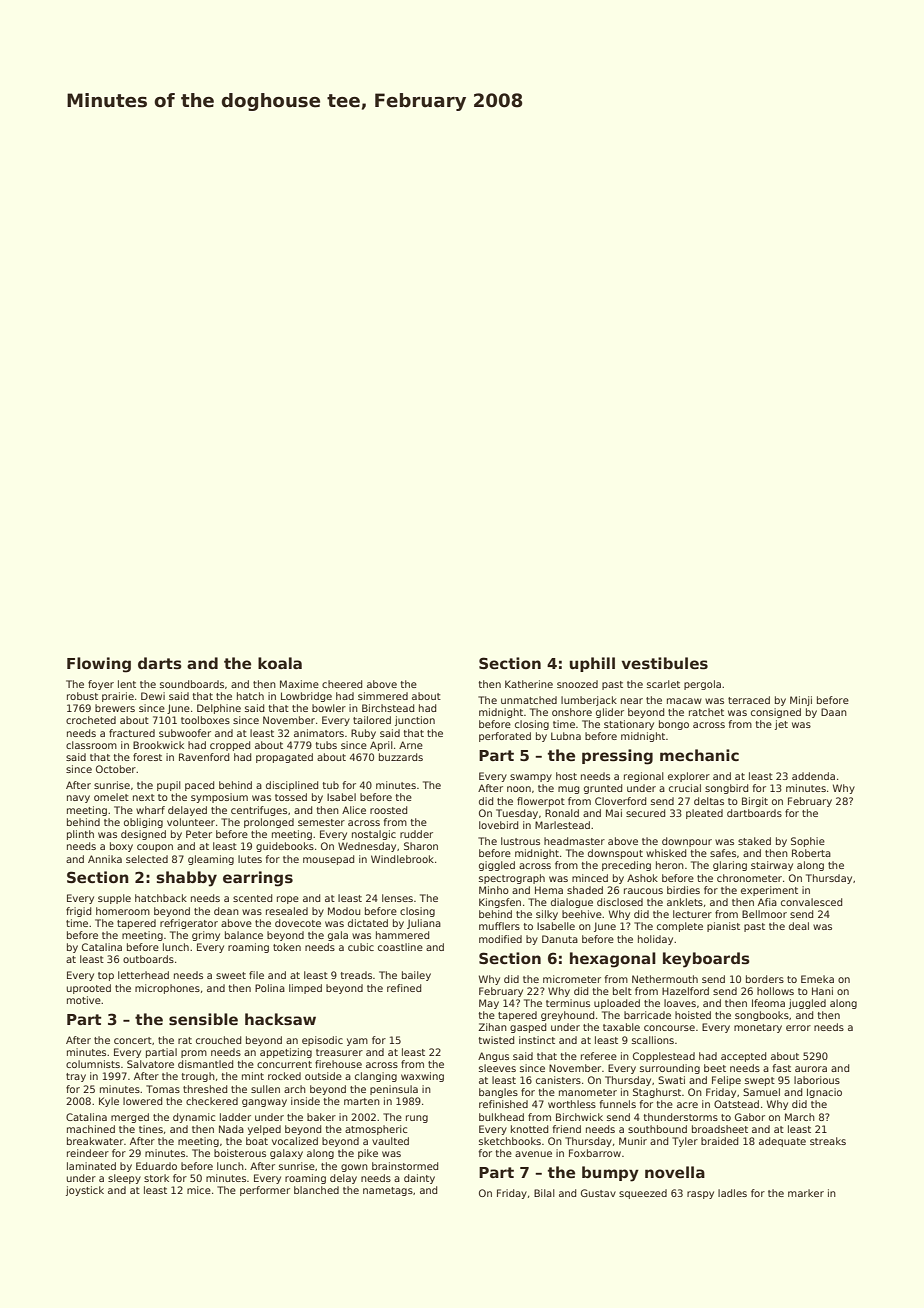 Image resolution: width=924 pixels, height=1308 pixels. Describe the element at coordinates (807, 1004) in the screenshot. I see `juggled` at that location.
